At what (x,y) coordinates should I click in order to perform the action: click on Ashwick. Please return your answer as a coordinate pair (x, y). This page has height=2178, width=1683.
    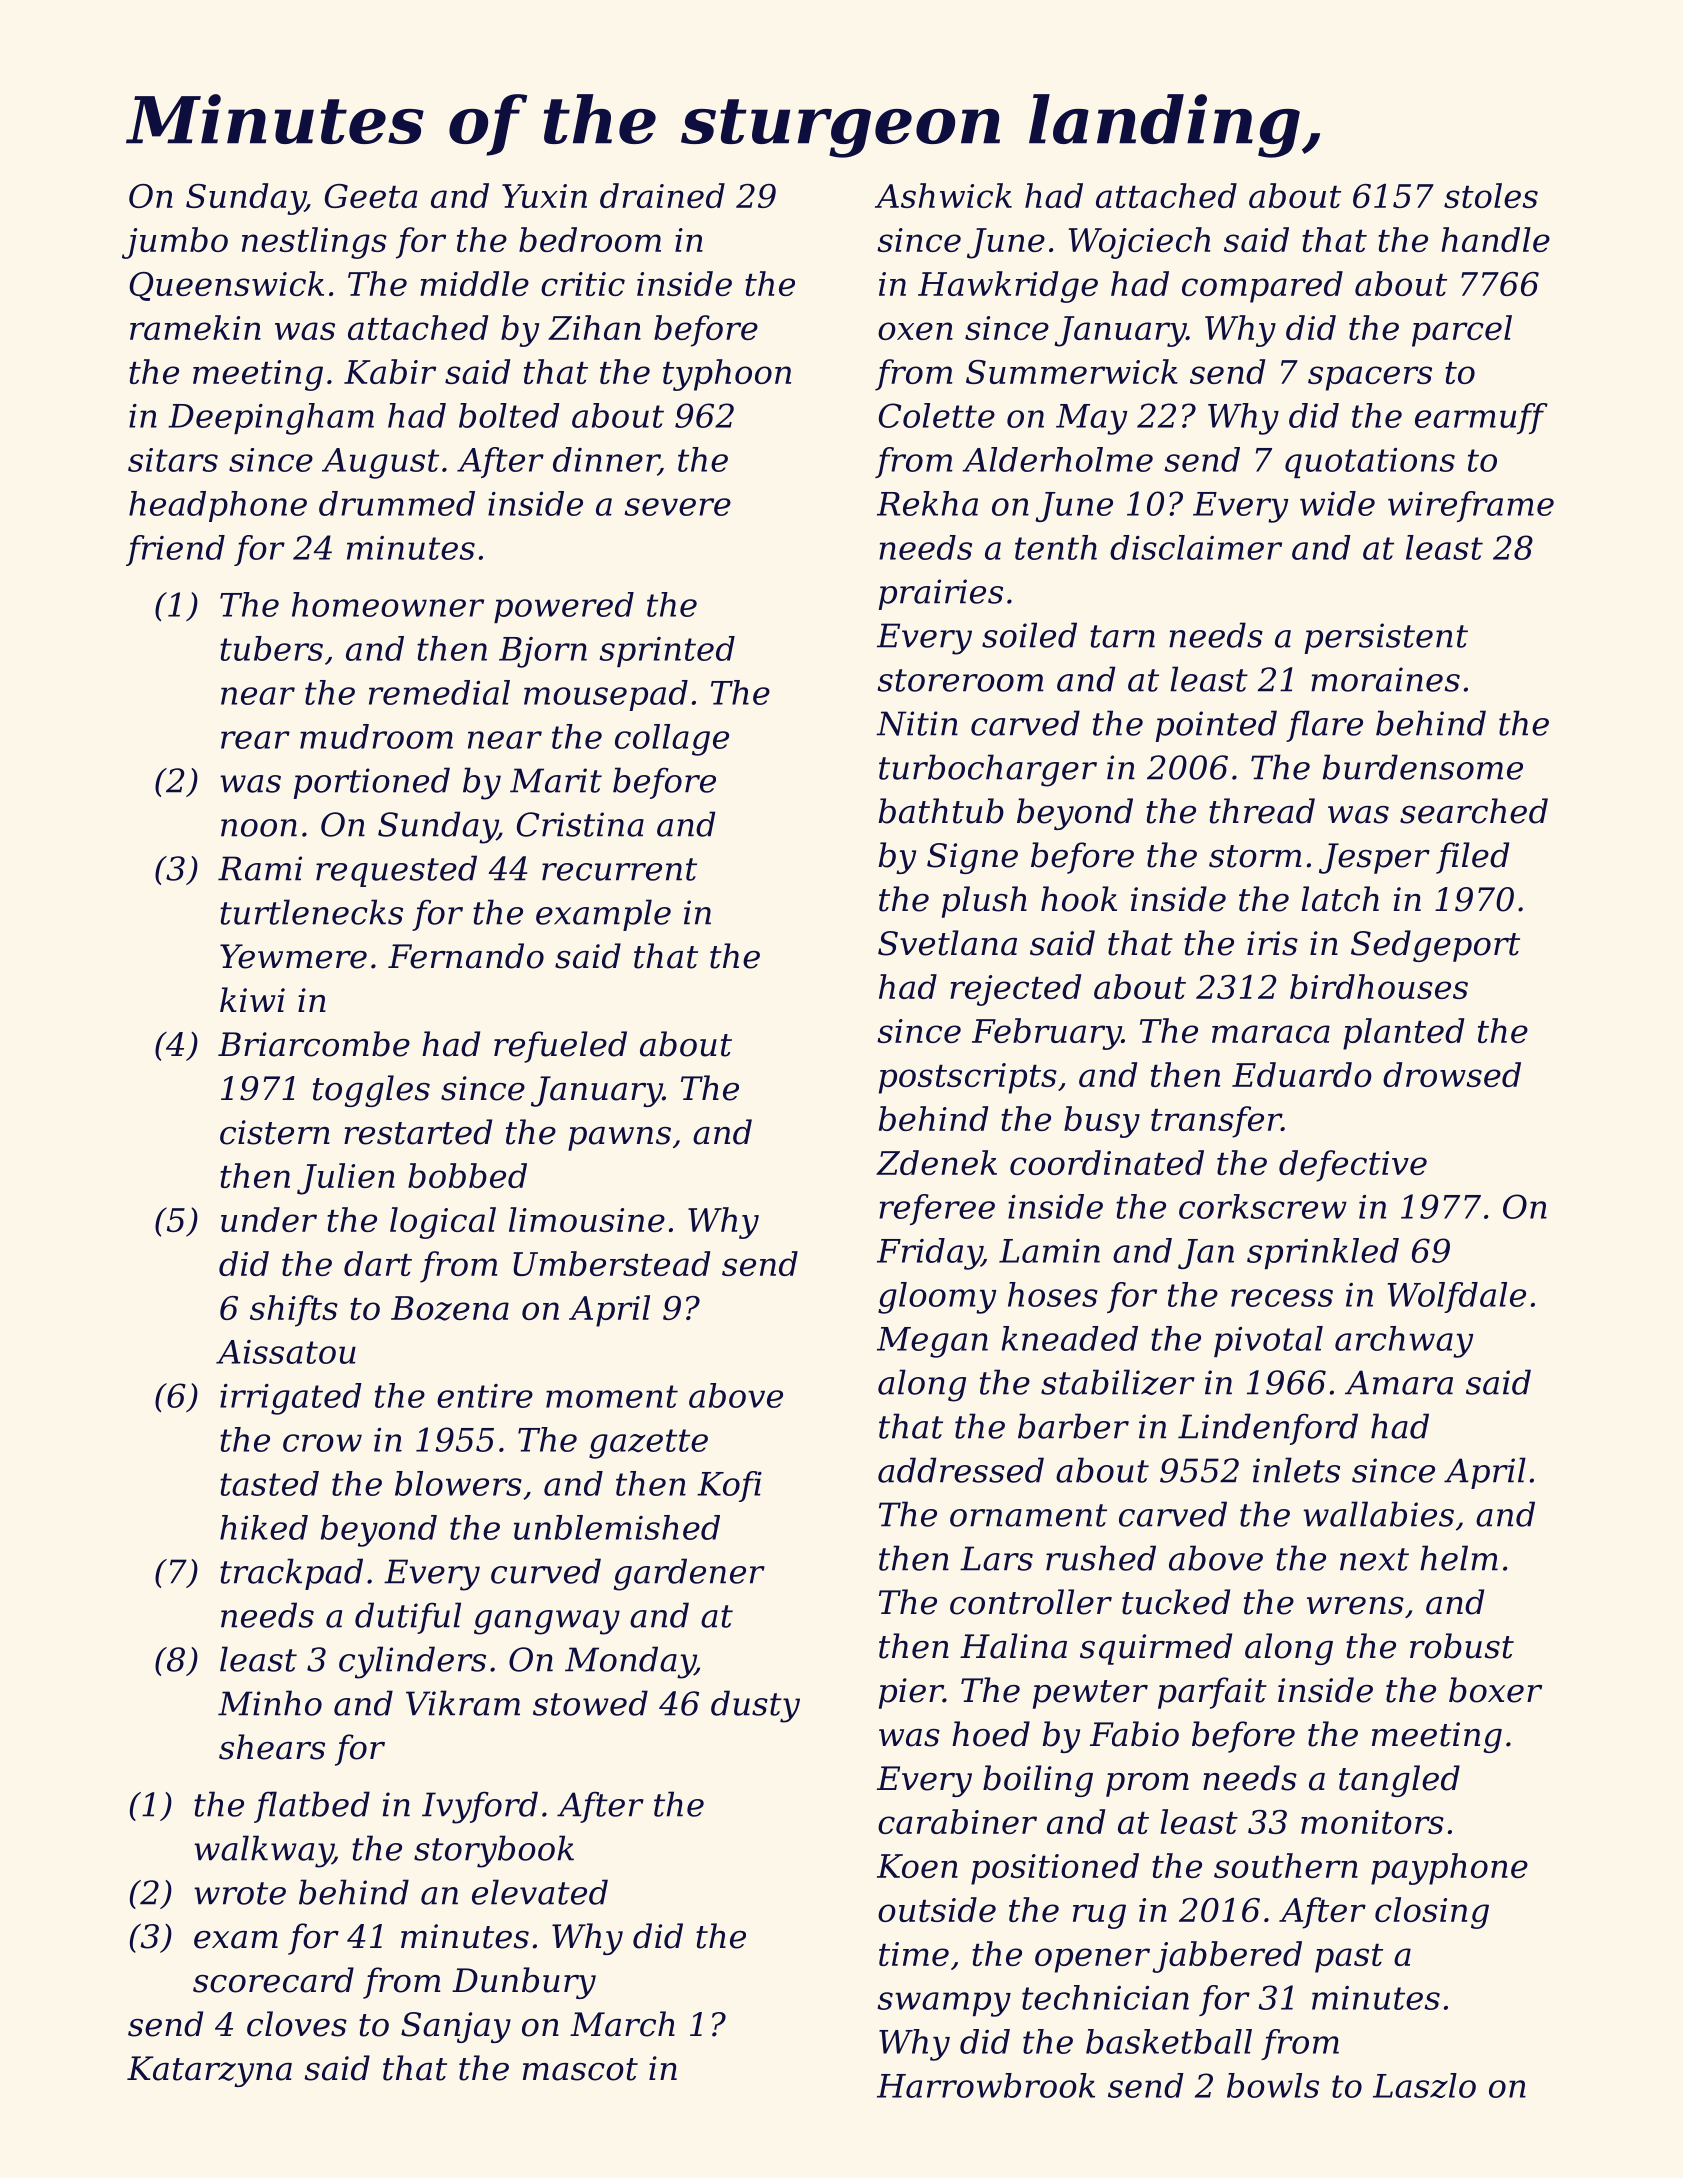
    Looking at the image, I should click on (943, 195).
